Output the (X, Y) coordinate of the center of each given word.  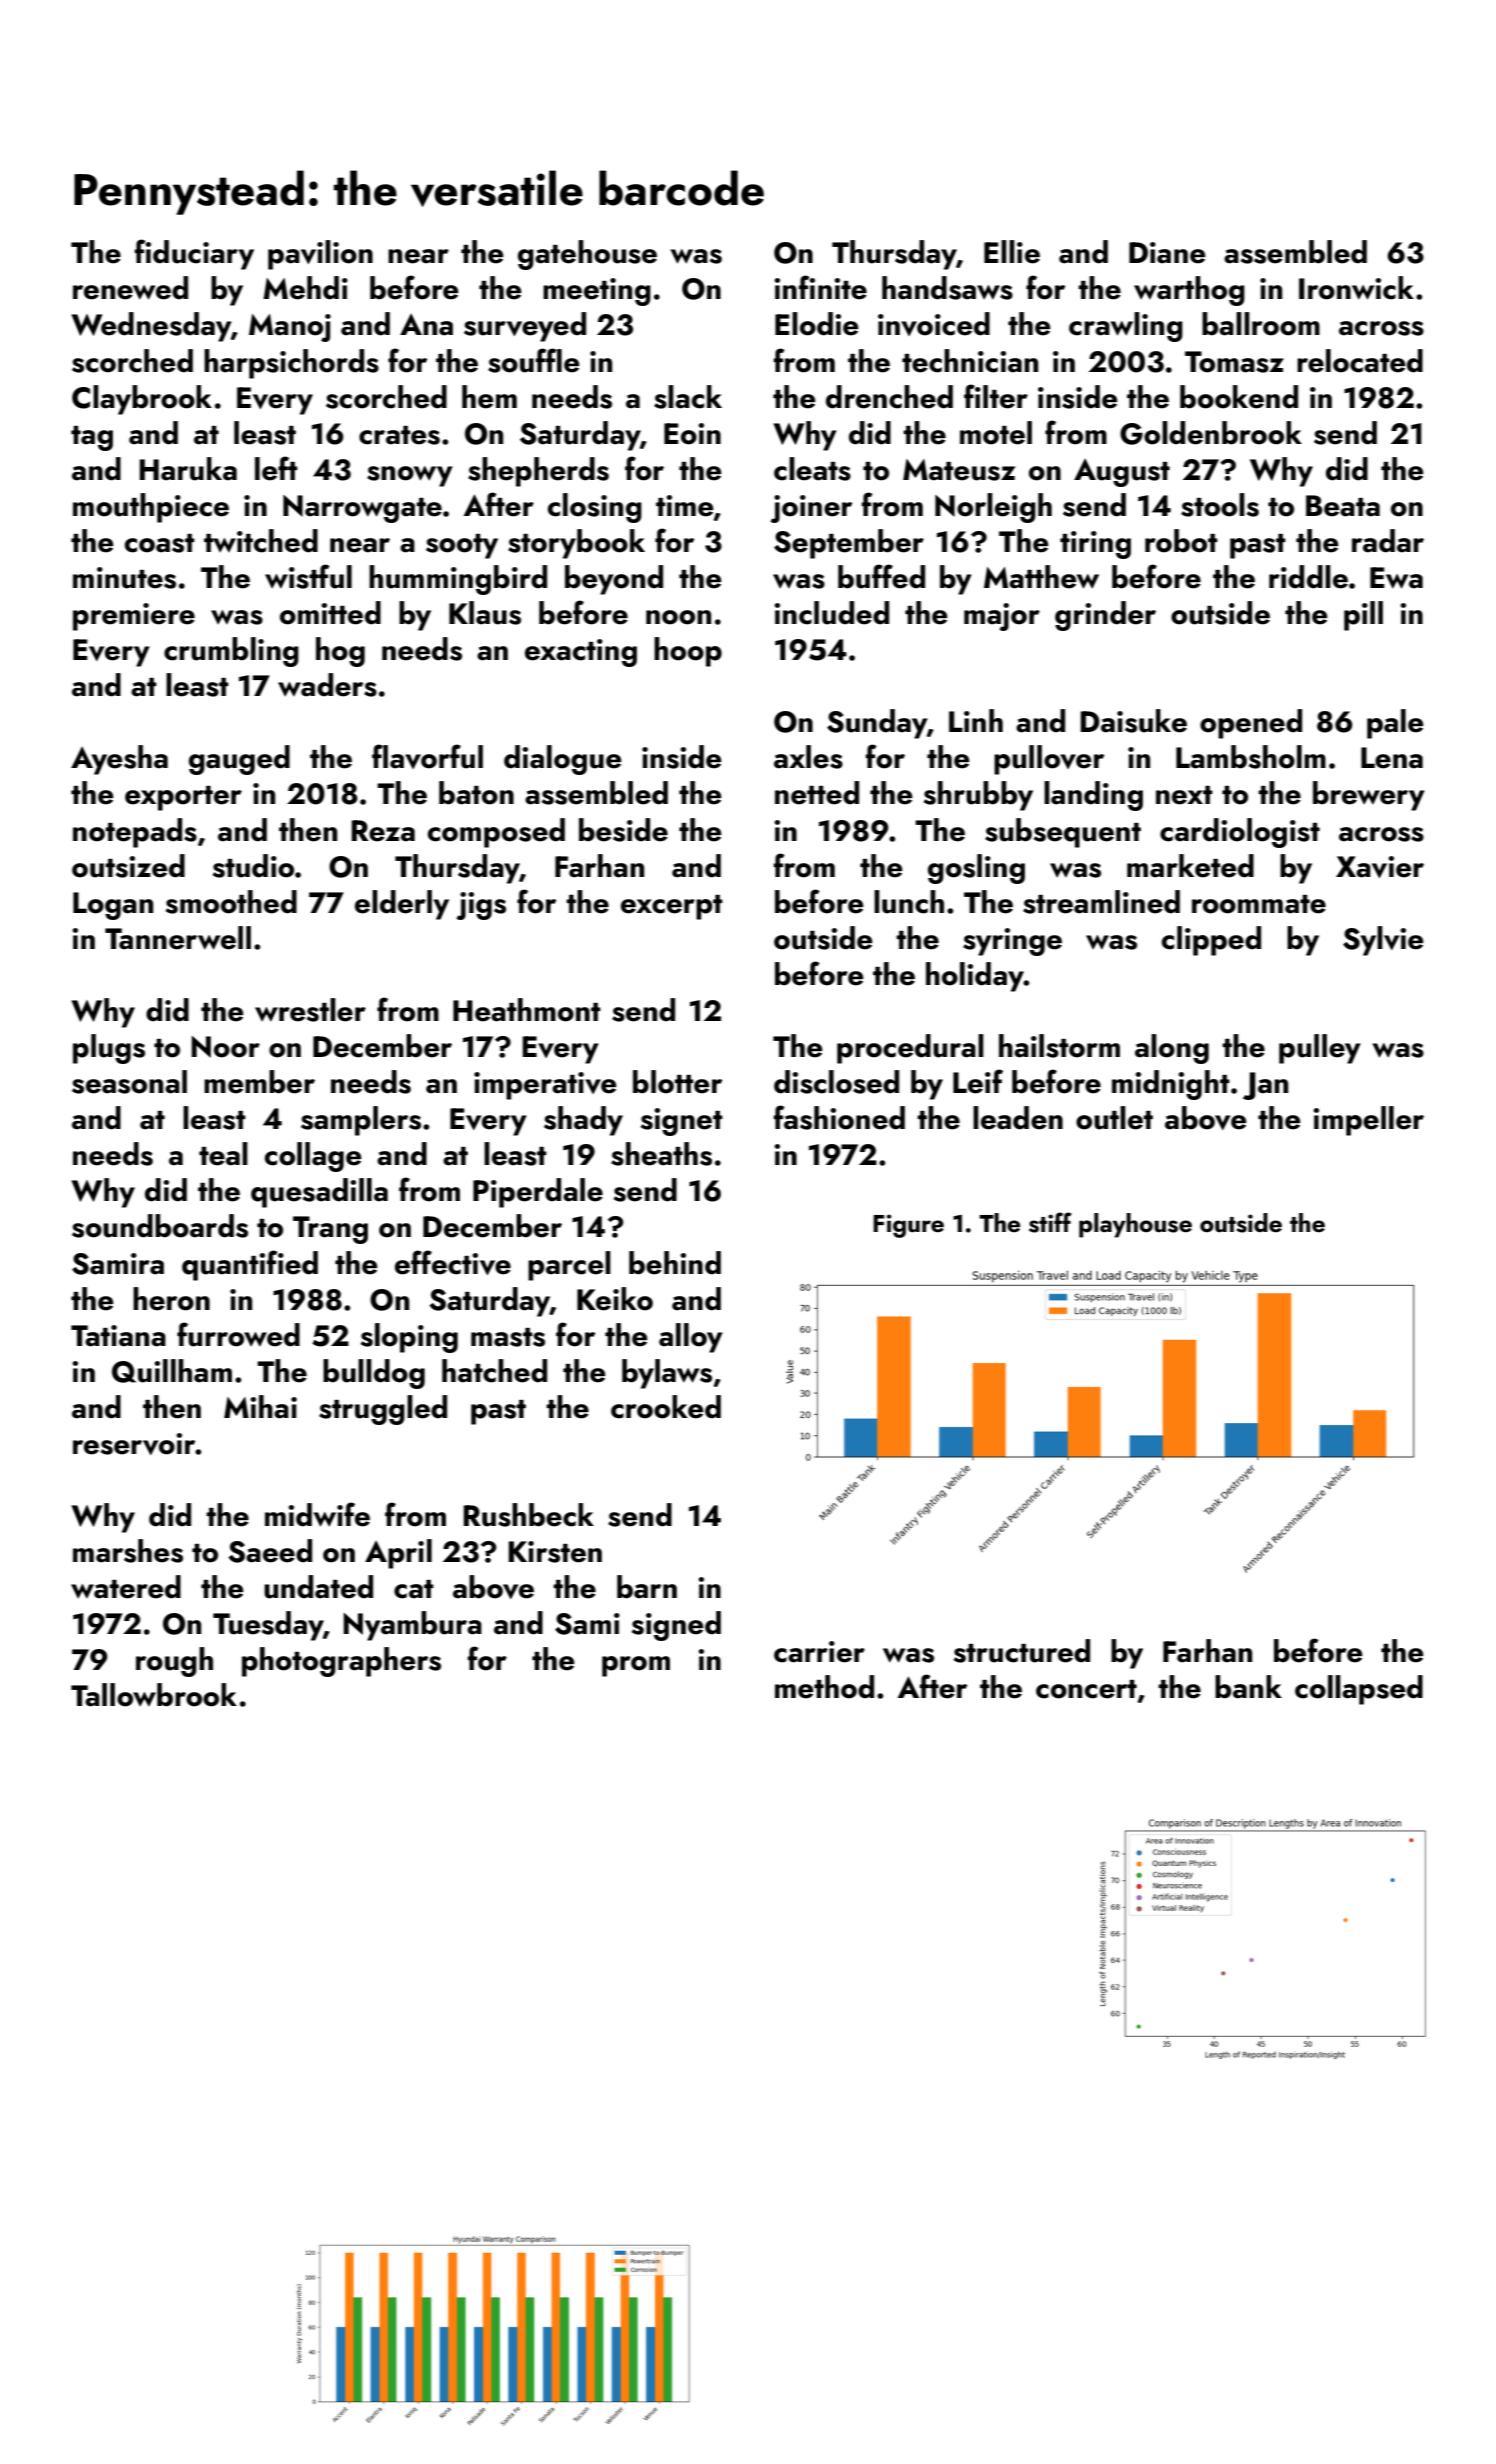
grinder (1105, 616)
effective (453, 1262)
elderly (402, 905)
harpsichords (291, 364)
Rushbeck (528, 1515)
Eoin (692, 434)
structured (1022, 1651)
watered (126, 1587)
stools (1220, 505)
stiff (1050, 1222)
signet (682, 1122)
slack (688, 397)
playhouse (1135, 1225)
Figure (908, 1226)
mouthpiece (151, 508)
